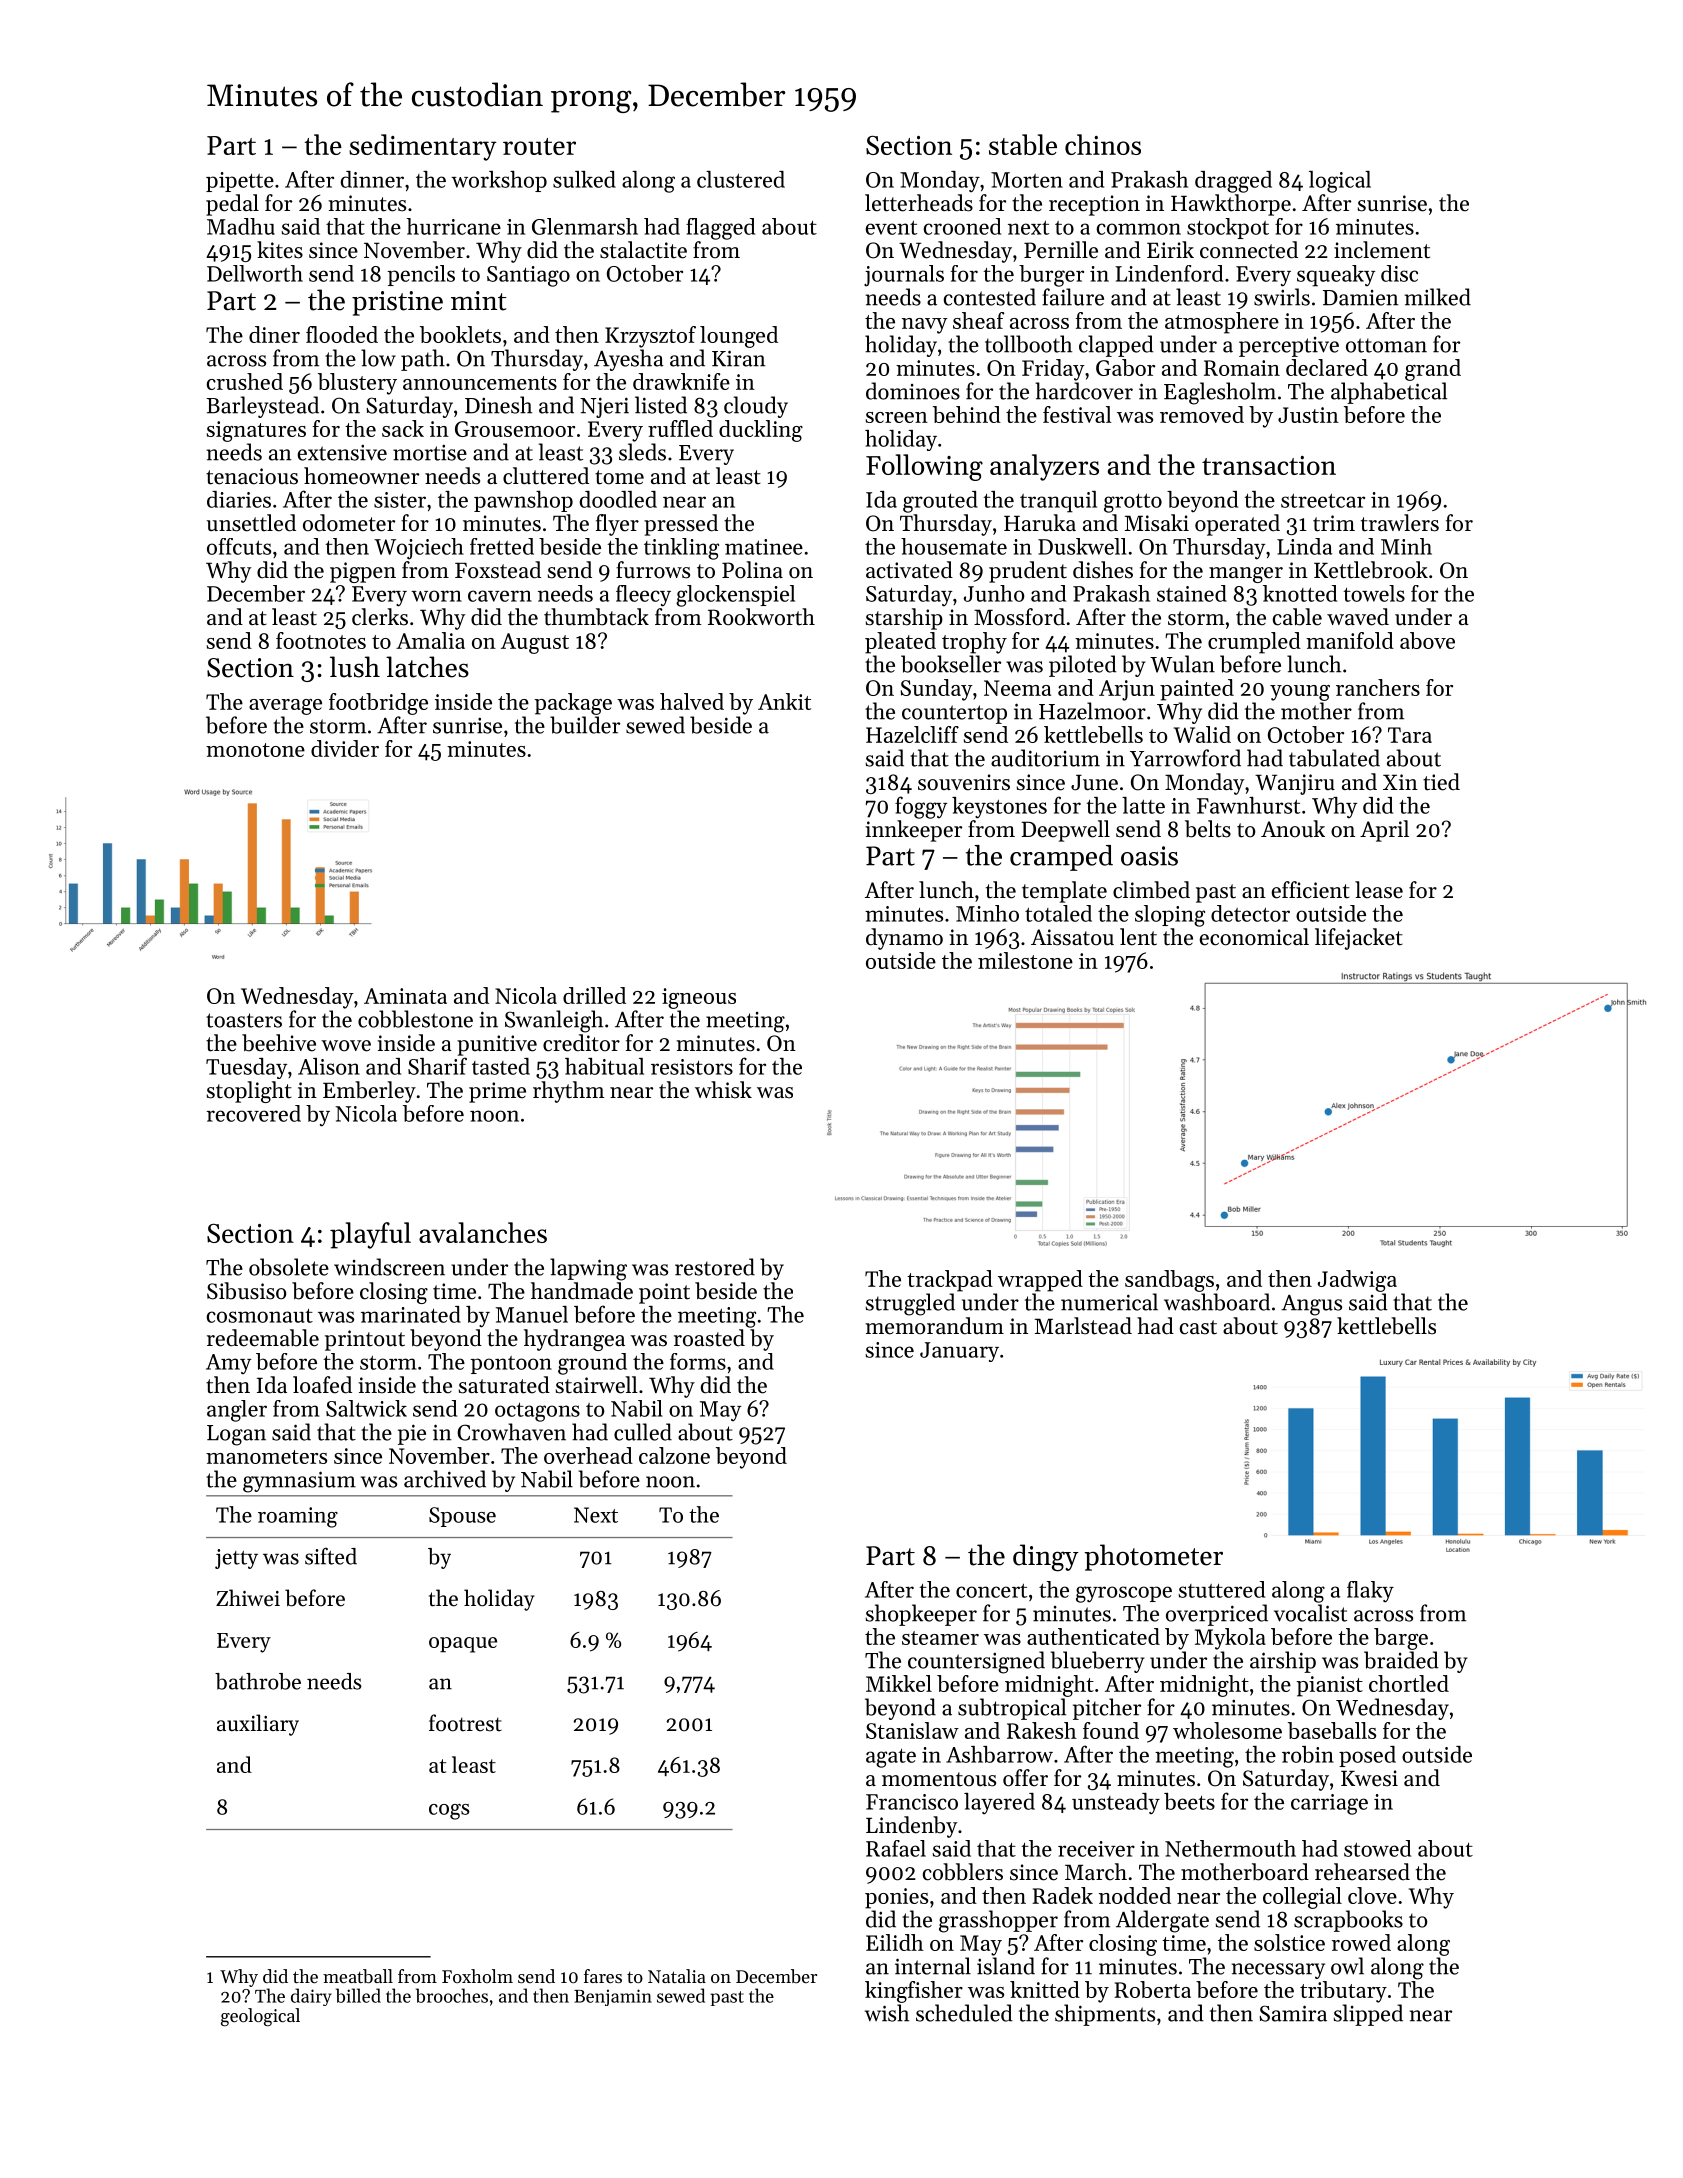  I want to click on offcuts, so click(239, 546).
